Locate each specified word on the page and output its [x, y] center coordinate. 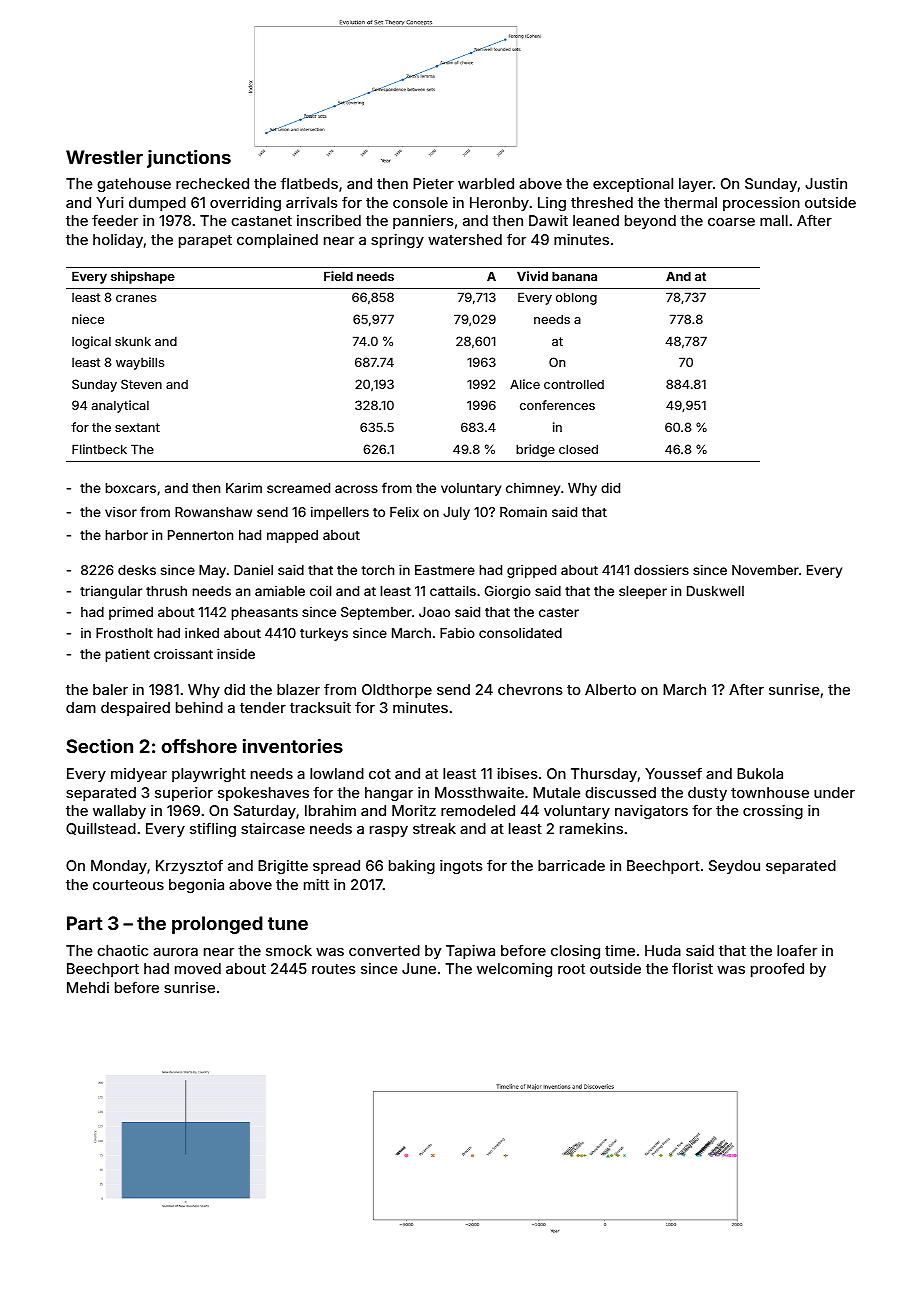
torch [377, 570]
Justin [826, 183]
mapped [292, 536]
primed [131, 613]
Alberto [610, 689]
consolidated [520, 633]
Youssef [673, 773]
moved [198, 968]
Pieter [433, 183]
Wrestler [104, 157]
